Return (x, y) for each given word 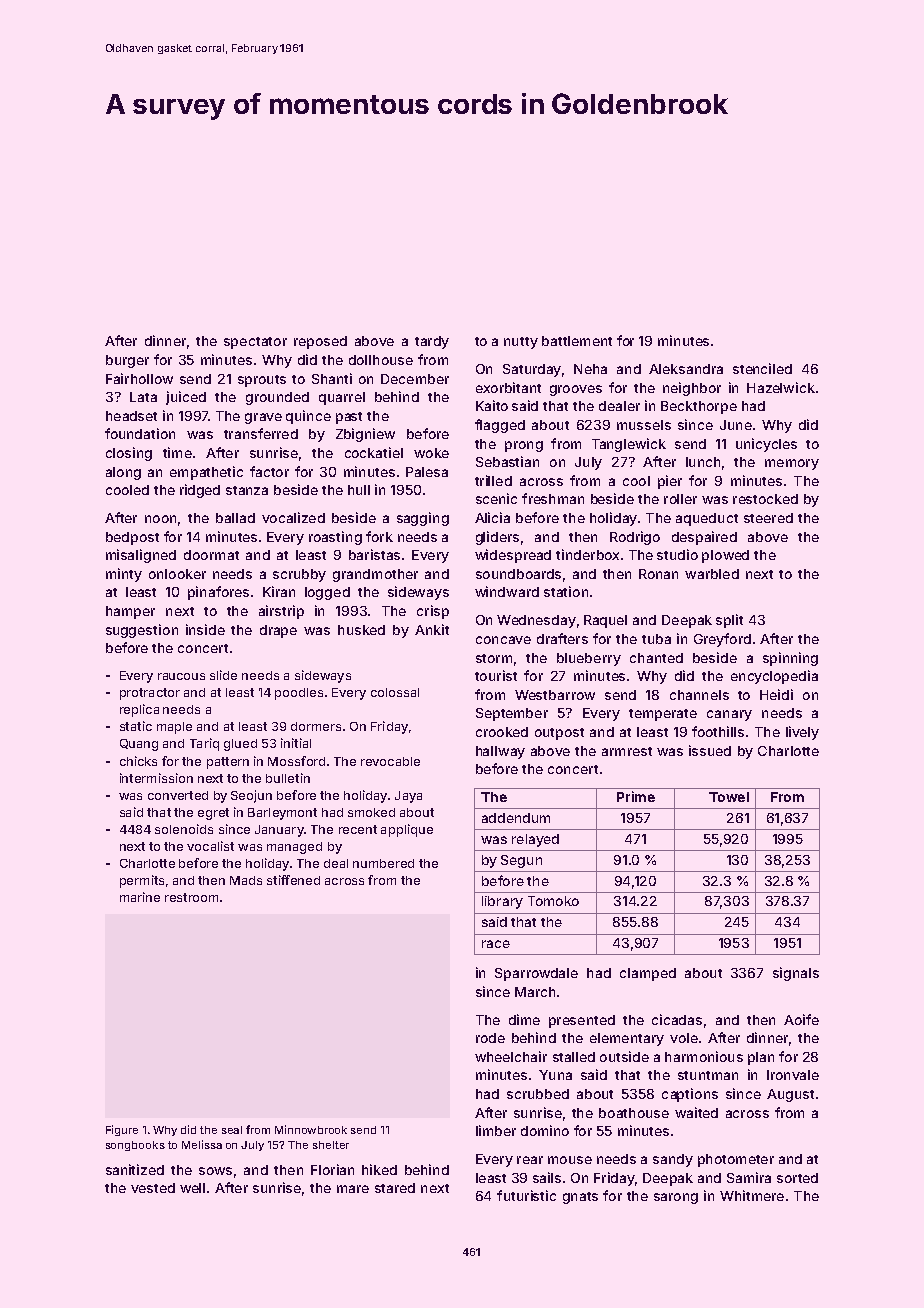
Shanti (332, 378)
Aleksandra (686, 369)
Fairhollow (139, 378)
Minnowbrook (311, 1129)
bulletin (288, 778)
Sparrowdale (536, 974)
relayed (535, 840)
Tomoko (553, 901)
